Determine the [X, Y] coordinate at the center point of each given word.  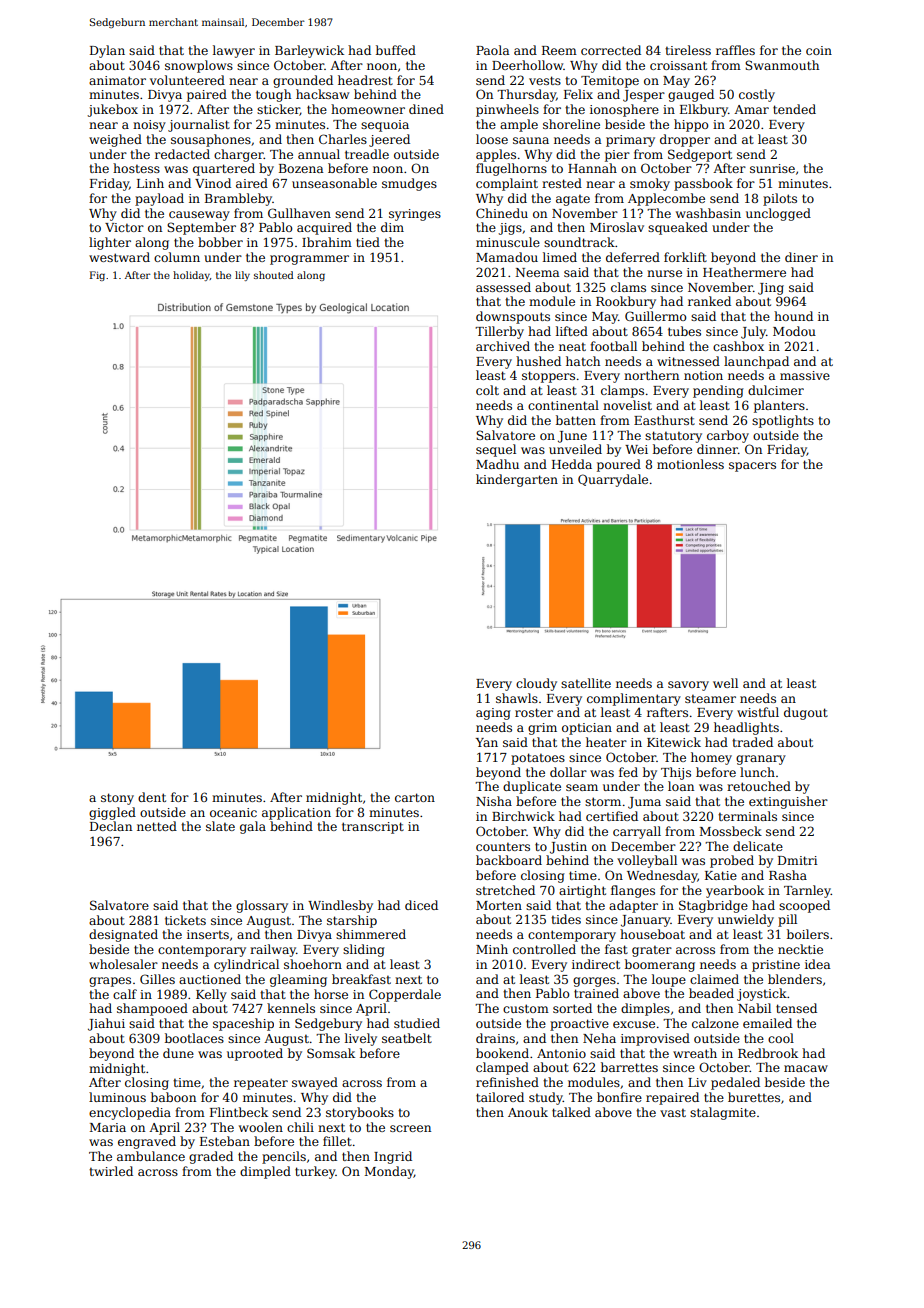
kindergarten [517, 480]
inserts [208, 934]
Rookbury [626, 302]
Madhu [497, 464]
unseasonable [334, 183]
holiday [191, 276]
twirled [111, 1171]
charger [239, 155]
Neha [599, 1038]
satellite [586, 683]
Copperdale [405, 995]
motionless [690, 464]
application [296, 813]
